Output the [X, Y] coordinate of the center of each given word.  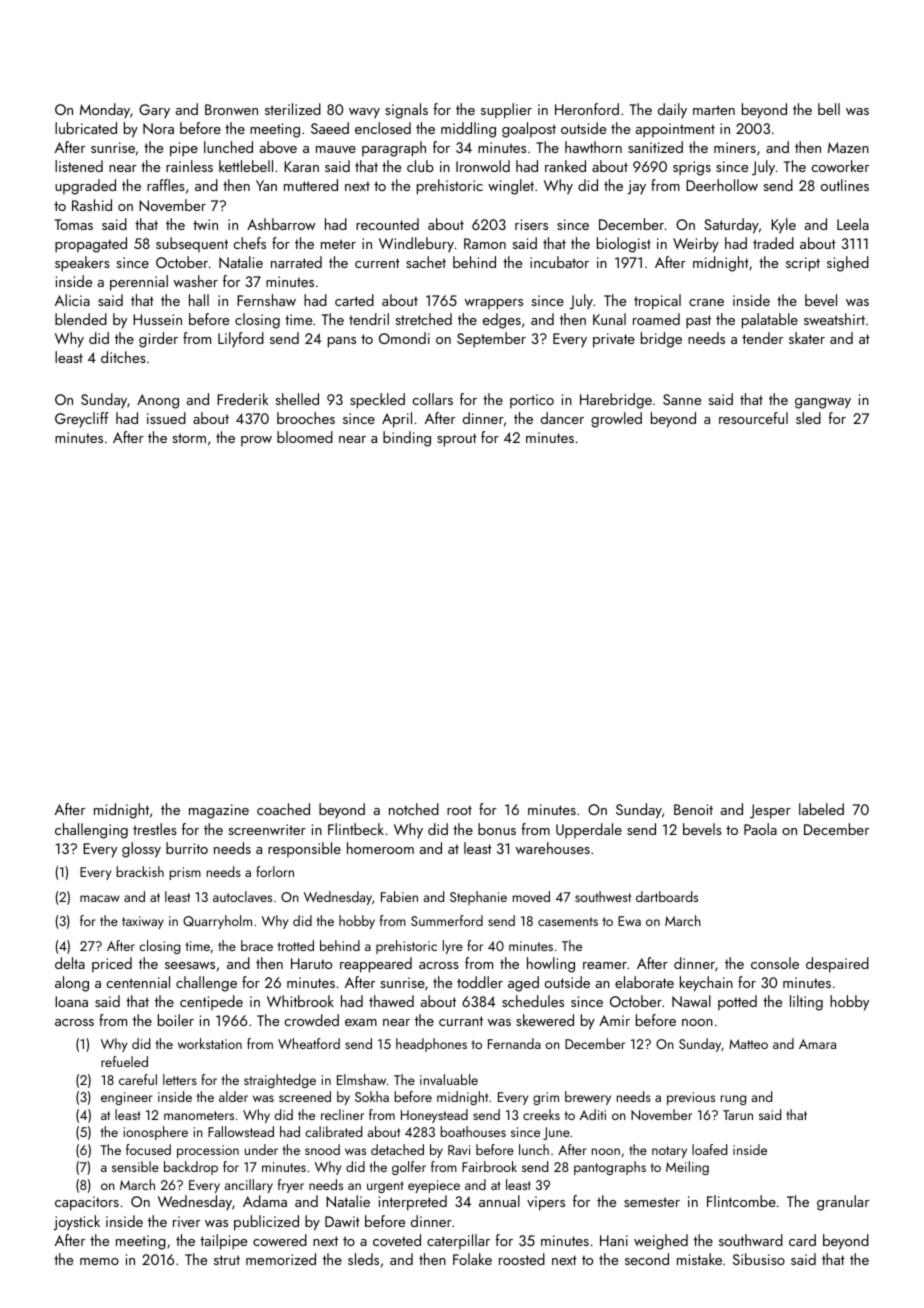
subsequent [192, 244]
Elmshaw [361, 1079]
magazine [219, 811]
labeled [821, 809]
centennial [138, 982]
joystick [77, 1223]
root [459, 810]
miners [735, 147]
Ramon [485, 243]
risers [531, 224]
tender [762, 338]
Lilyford [241, 339]
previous [691, 1098]
